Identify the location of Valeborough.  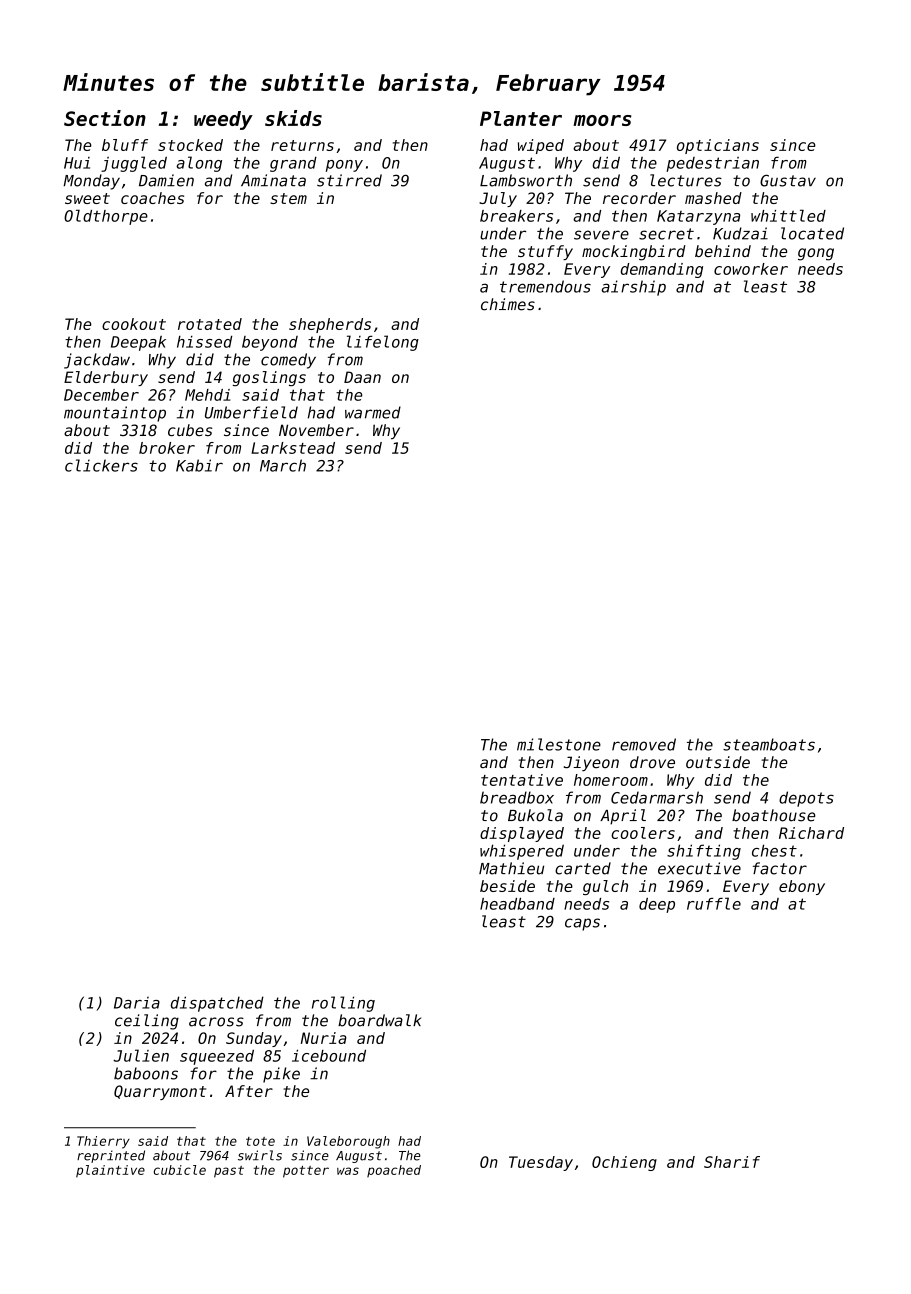
(348, 1142).
